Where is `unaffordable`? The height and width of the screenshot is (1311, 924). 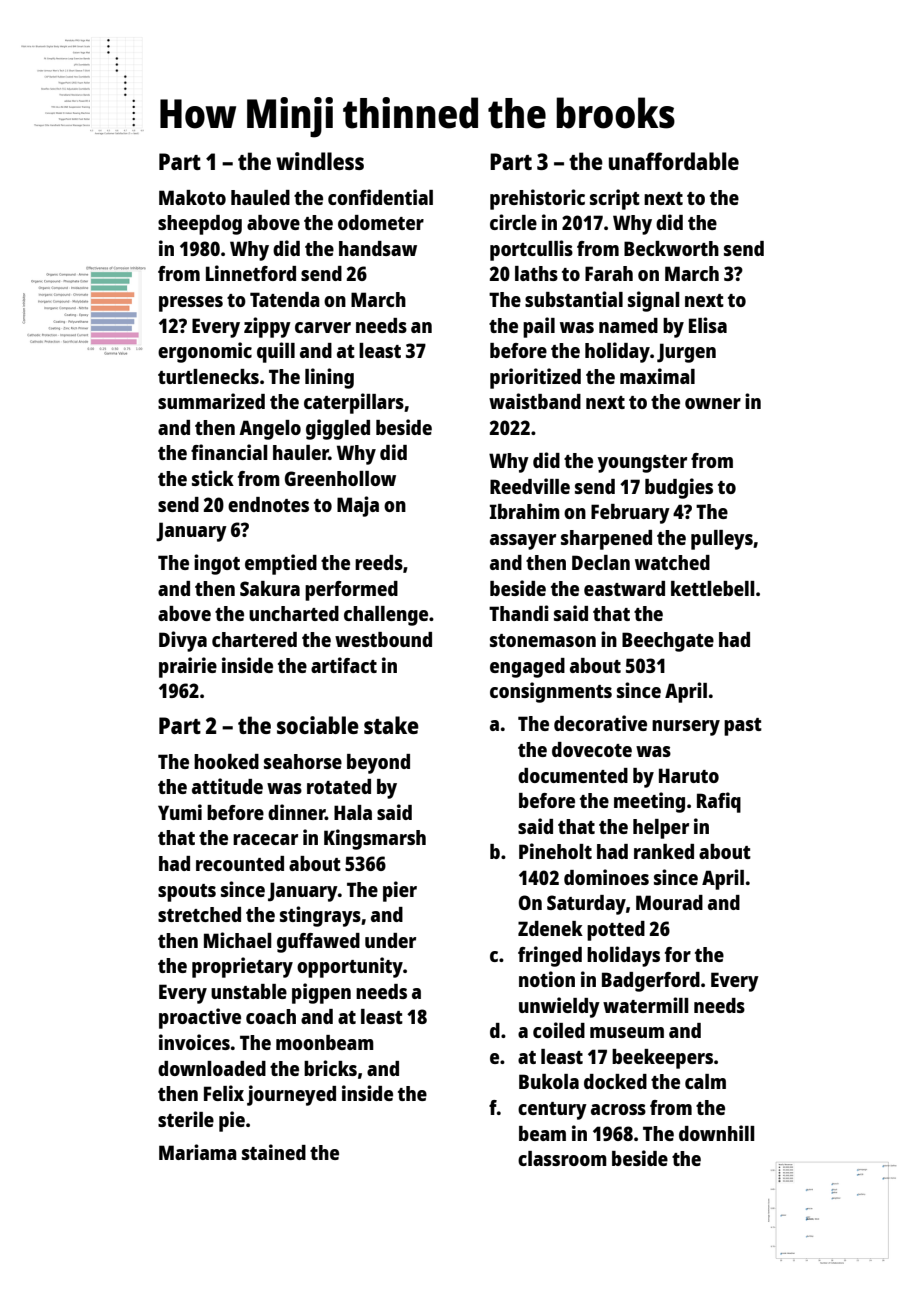 unaffordable is located at coordinates (674, 161).
